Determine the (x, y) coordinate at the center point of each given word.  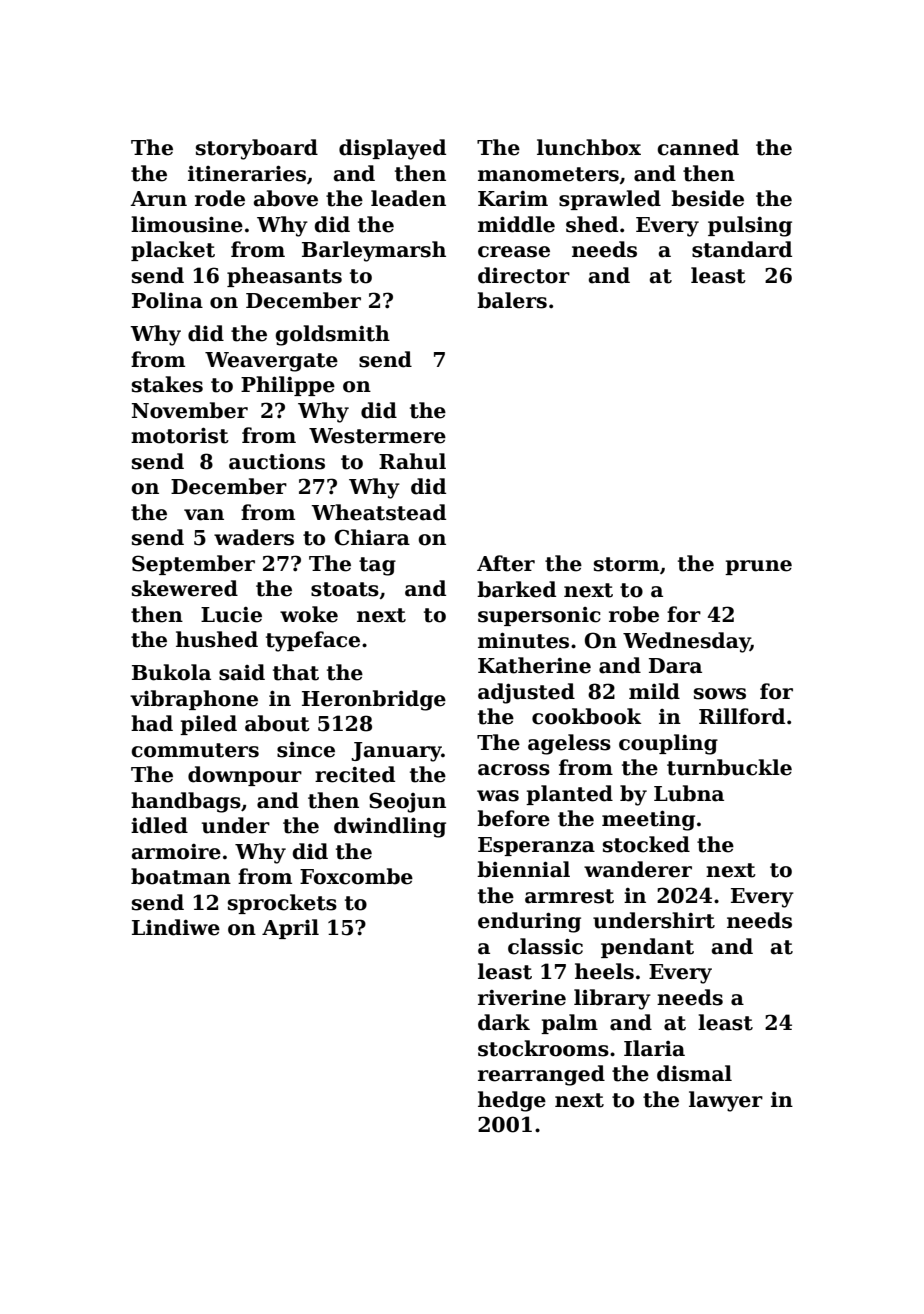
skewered (185, 588)
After (506, 563)
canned (698, 147)
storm (626, 564)
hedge (512, 1101)
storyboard (257, 149)
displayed (392, 149)
